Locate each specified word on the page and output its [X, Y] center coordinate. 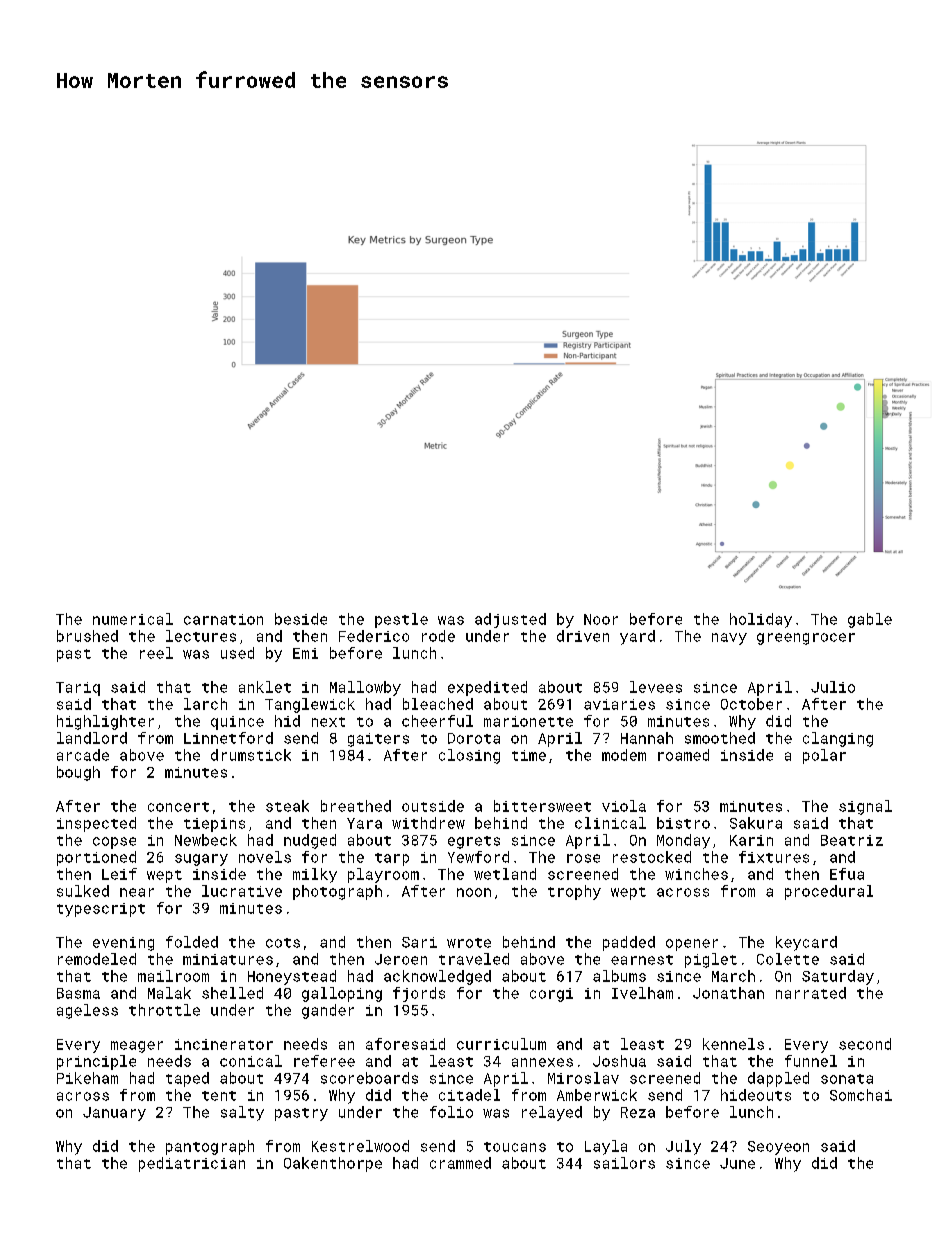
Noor [601, 619]
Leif [119, 874]
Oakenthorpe [333, 1164]
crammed [460, 1163]
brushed [87, 636]
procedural [829, 892]
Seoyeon [778, 1148]
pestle [401, 620]
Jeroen [401, 959]
